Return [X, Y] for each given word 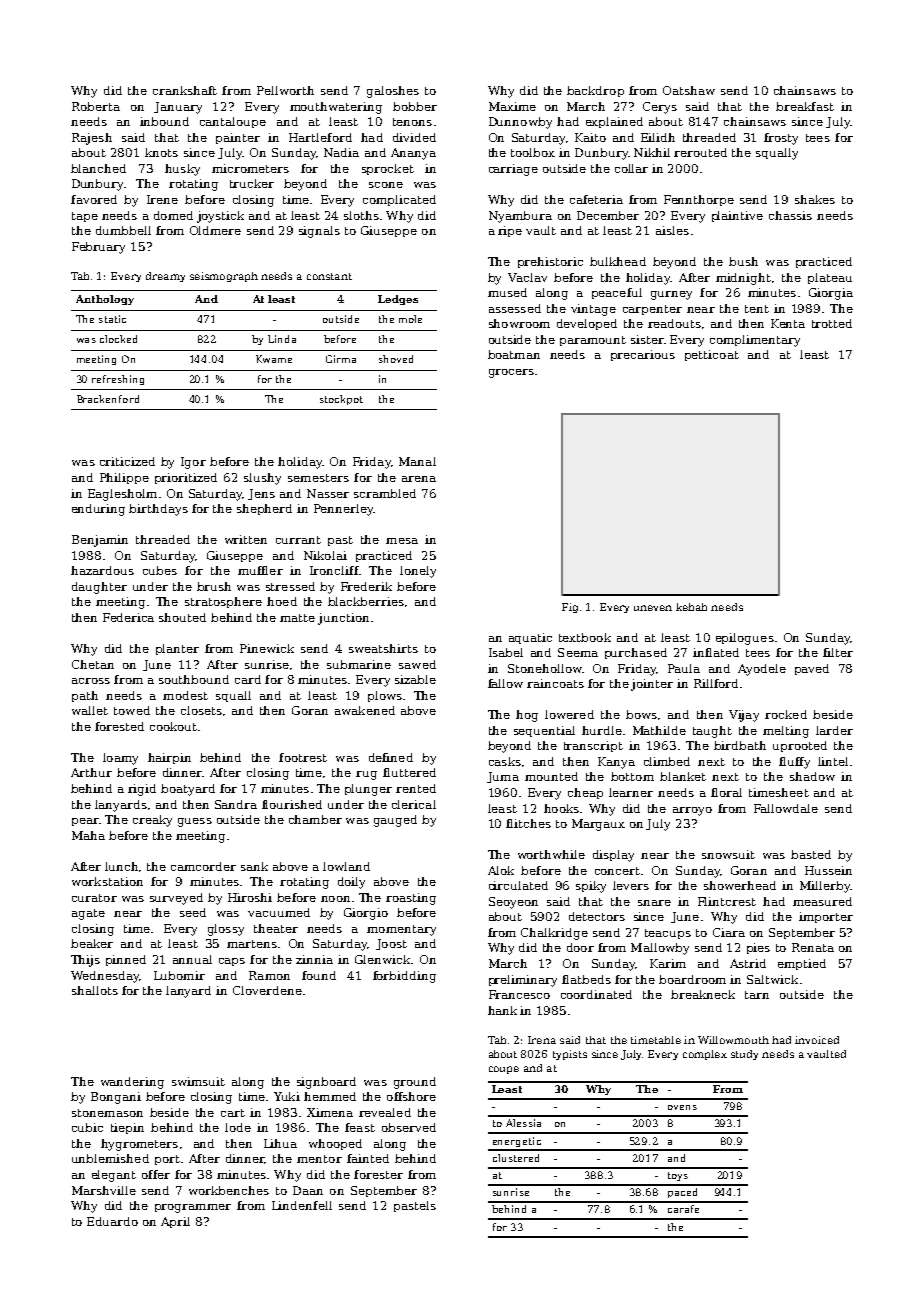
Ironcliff [334, 570]
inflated [716, 652]
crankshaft [185, 90]
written [246, 539]
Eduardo [112, 1221]
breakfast [805, 106]
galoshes [393, 92]
